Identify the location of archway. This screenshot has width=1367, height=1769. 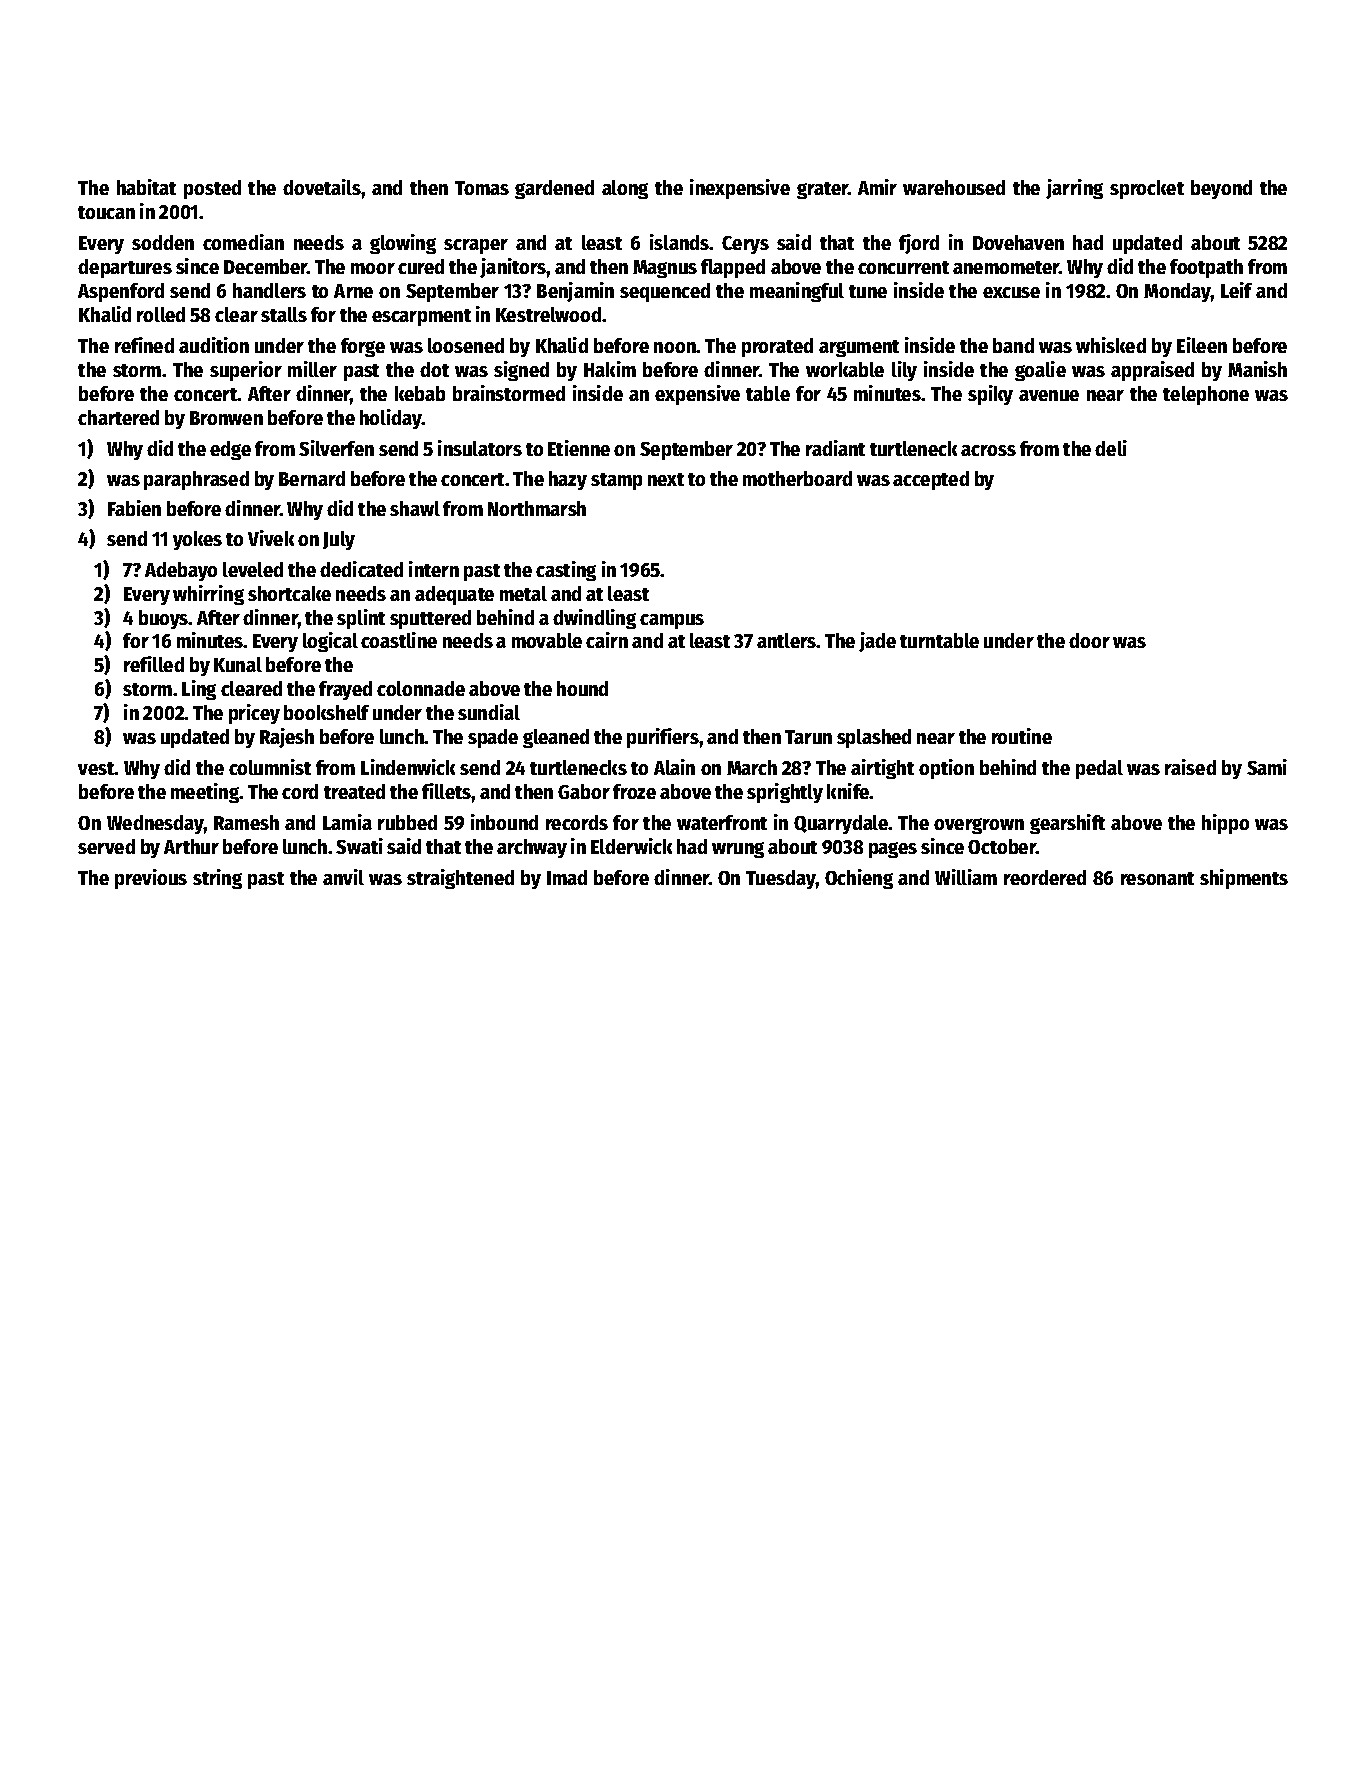
(532, 848).
